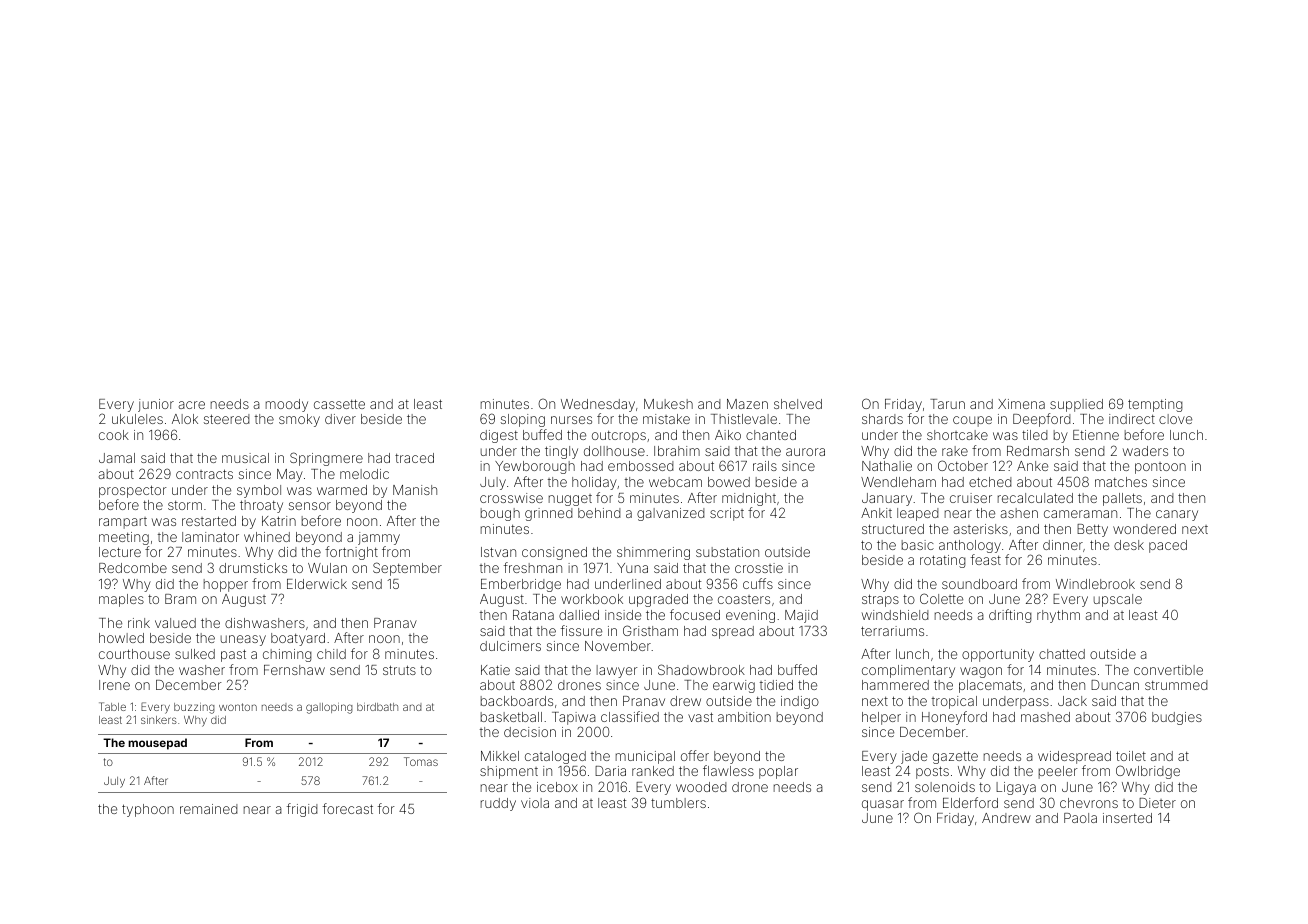 This image has width=1308, height=924. I want to click on toilet, so click(1131, 756).
